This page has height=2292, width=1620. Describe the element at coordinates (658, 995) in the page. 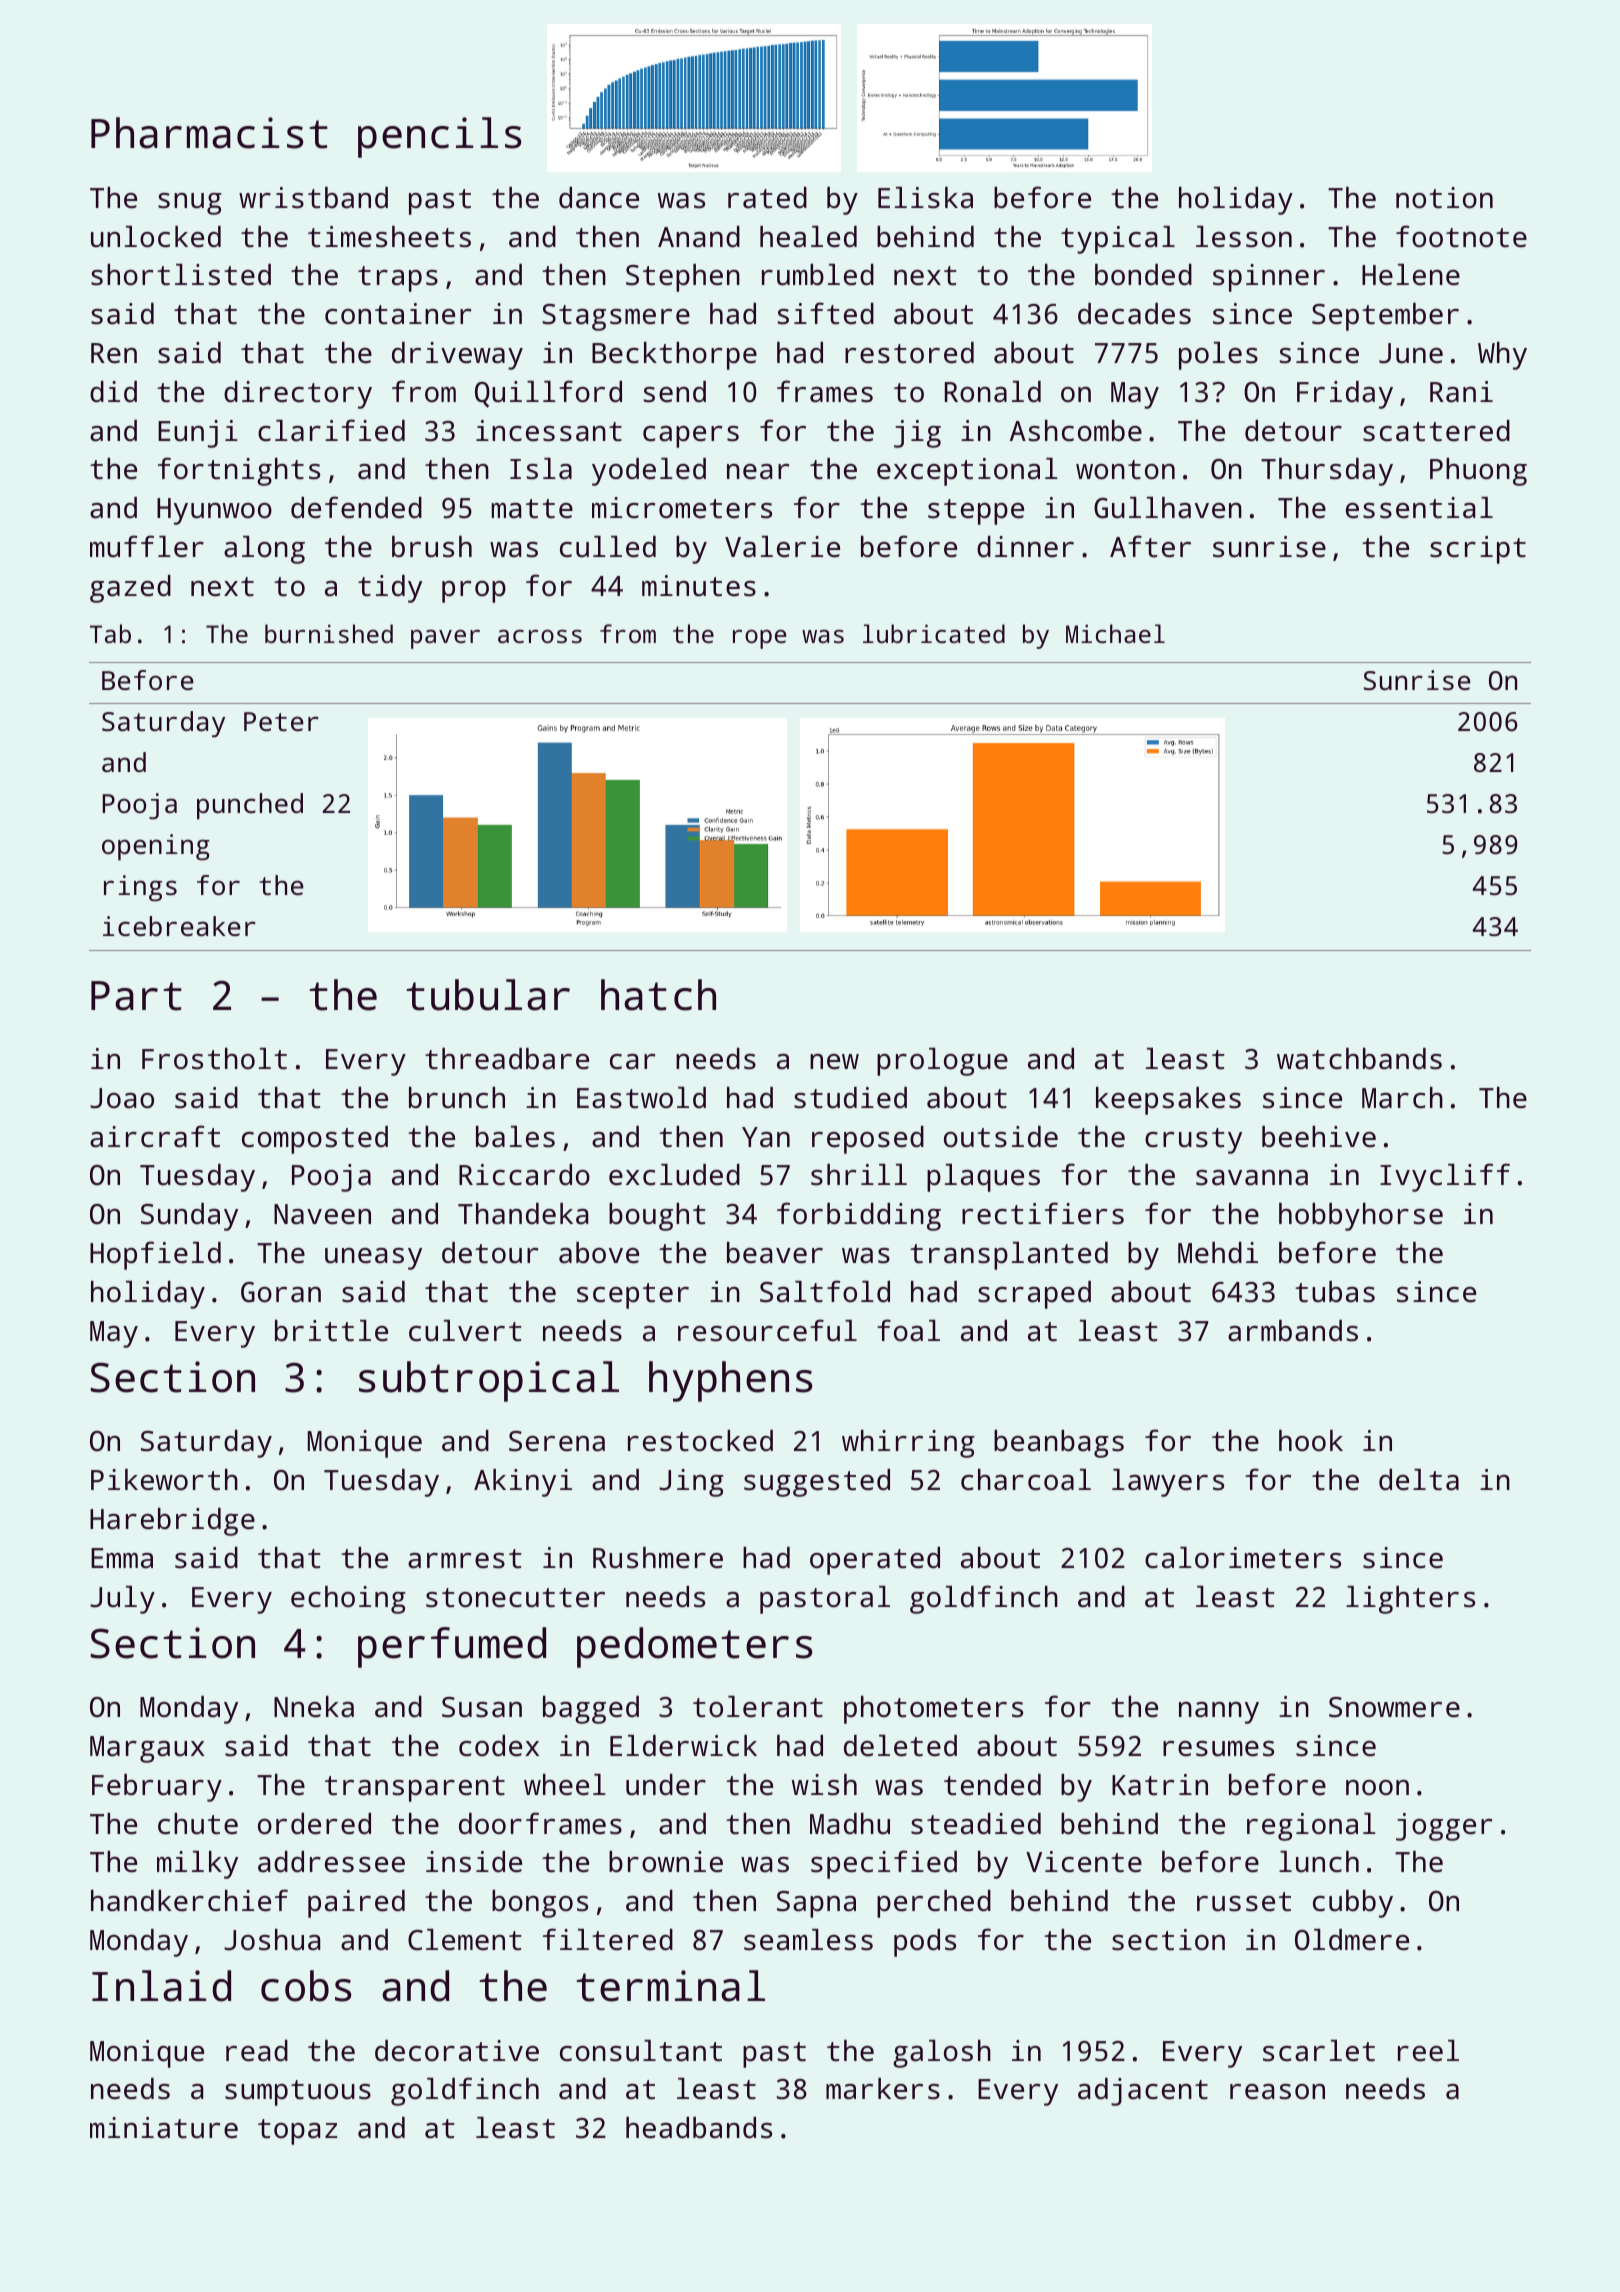

I see `hatch` at that location.
